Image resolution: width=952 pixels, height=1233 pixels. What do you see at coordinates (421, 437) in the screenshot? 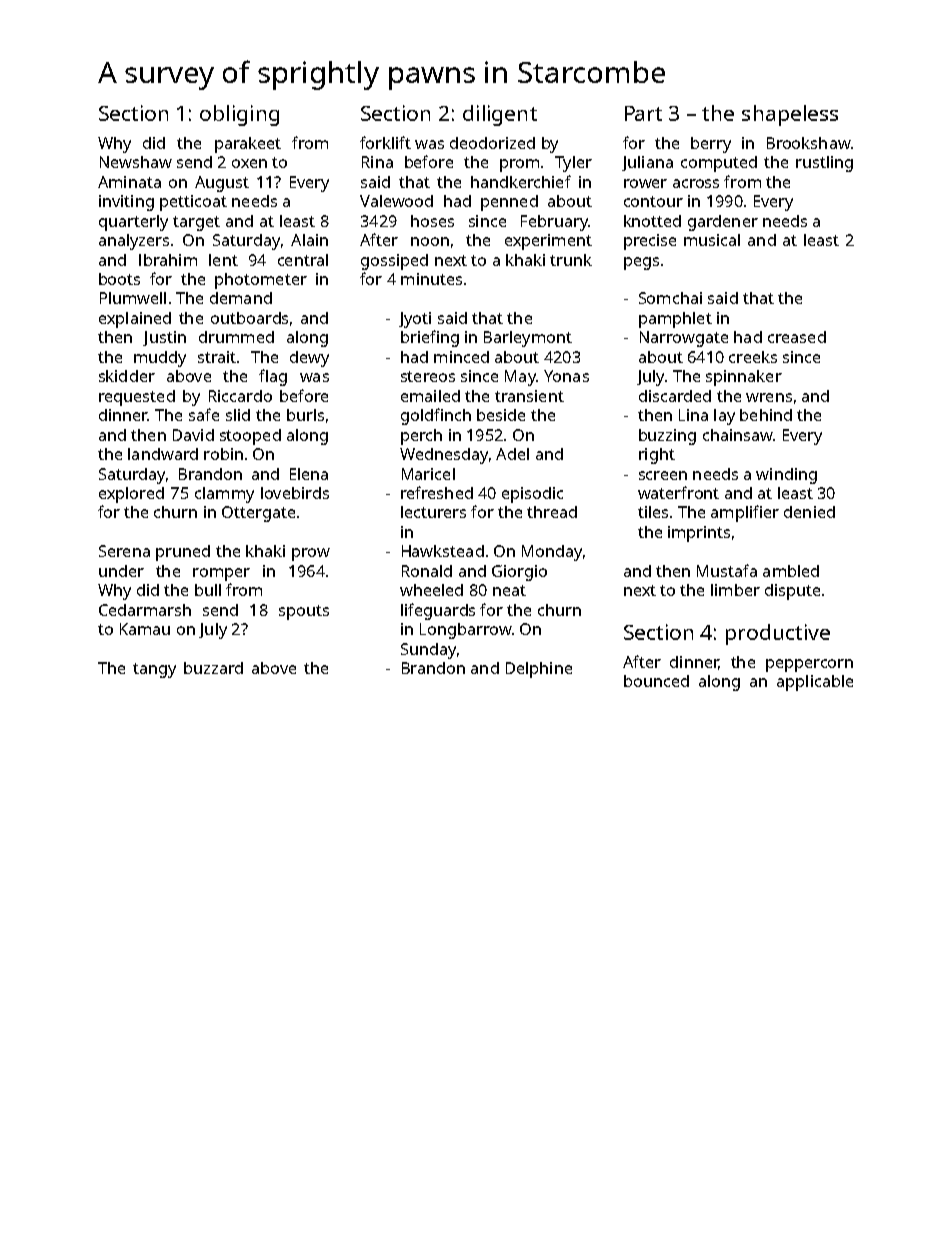
I see `perch` at bounding box center [421, 437].
